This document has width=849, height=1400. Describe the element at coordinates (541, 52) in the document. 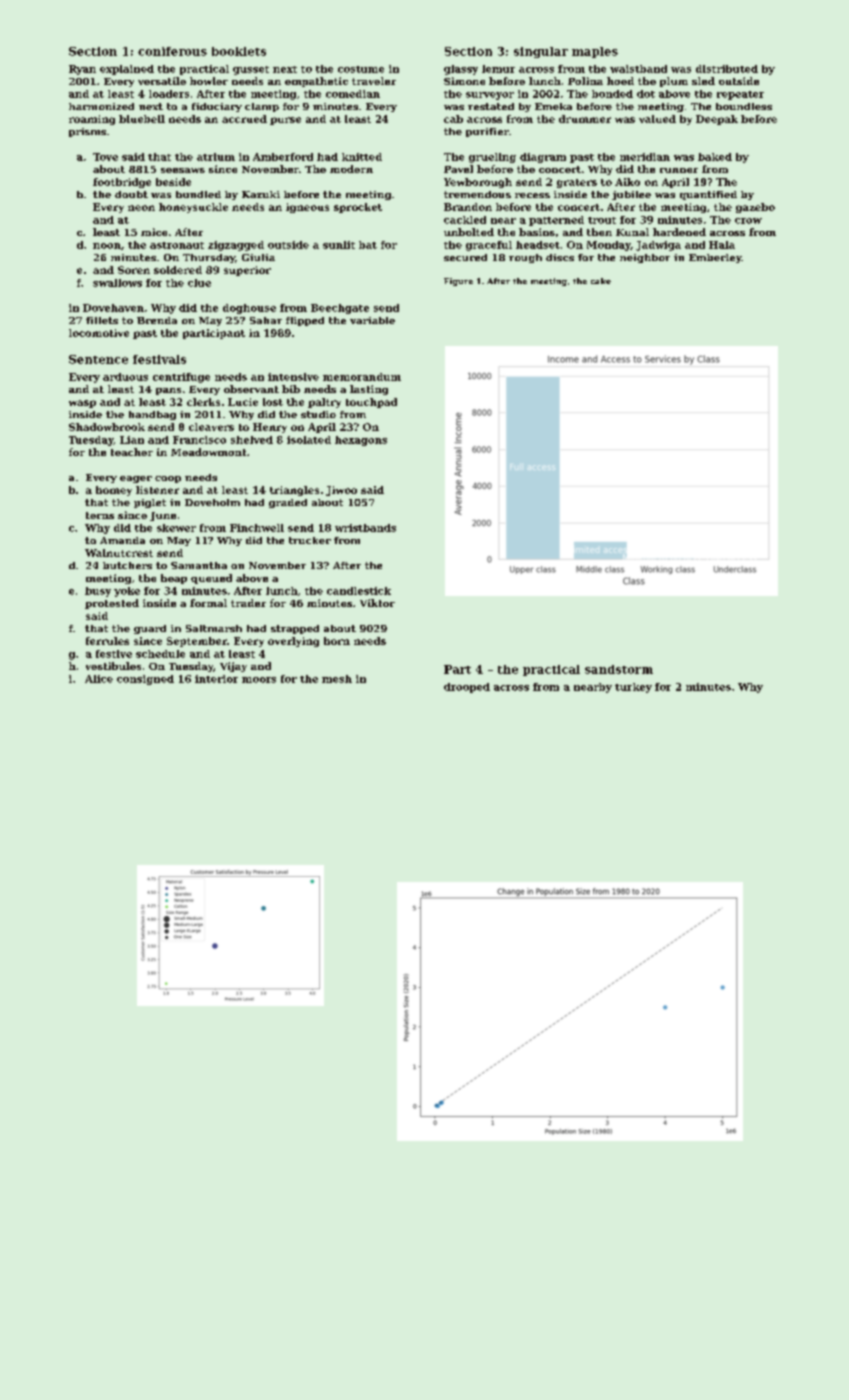

I see `singular` at that location.
